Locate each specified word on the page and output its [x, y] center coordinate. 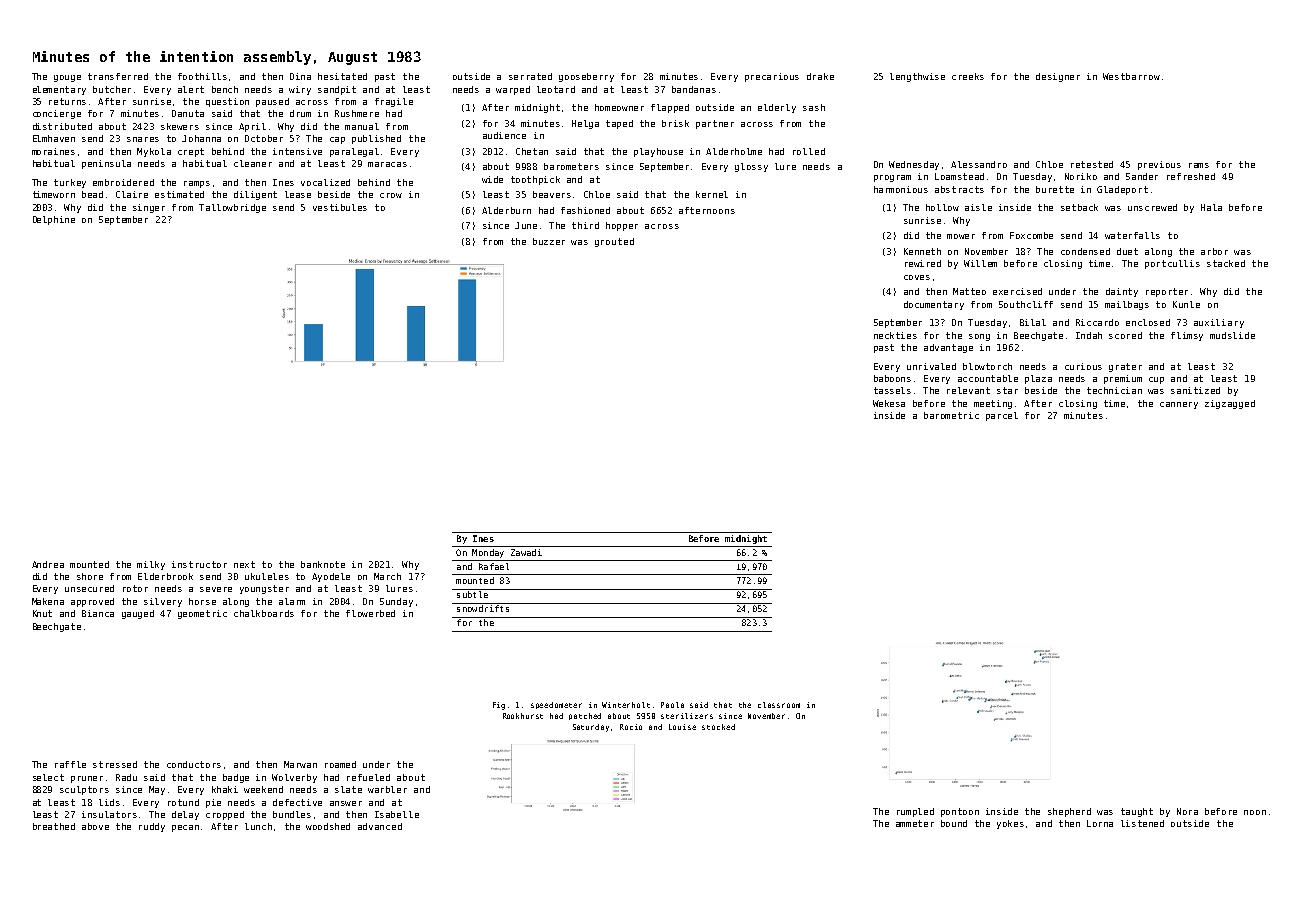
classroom [779, 705]
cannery [1179, 405]
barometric [951, 415]
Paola [672, 705]
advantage [948, 348]
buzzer [549, 241]
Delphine [54, 220]
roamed [340, 764]
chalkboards [264, 613]
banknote [323, 564]
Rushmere [357, 113]
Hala [1211, 207]
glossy [751, 167]
